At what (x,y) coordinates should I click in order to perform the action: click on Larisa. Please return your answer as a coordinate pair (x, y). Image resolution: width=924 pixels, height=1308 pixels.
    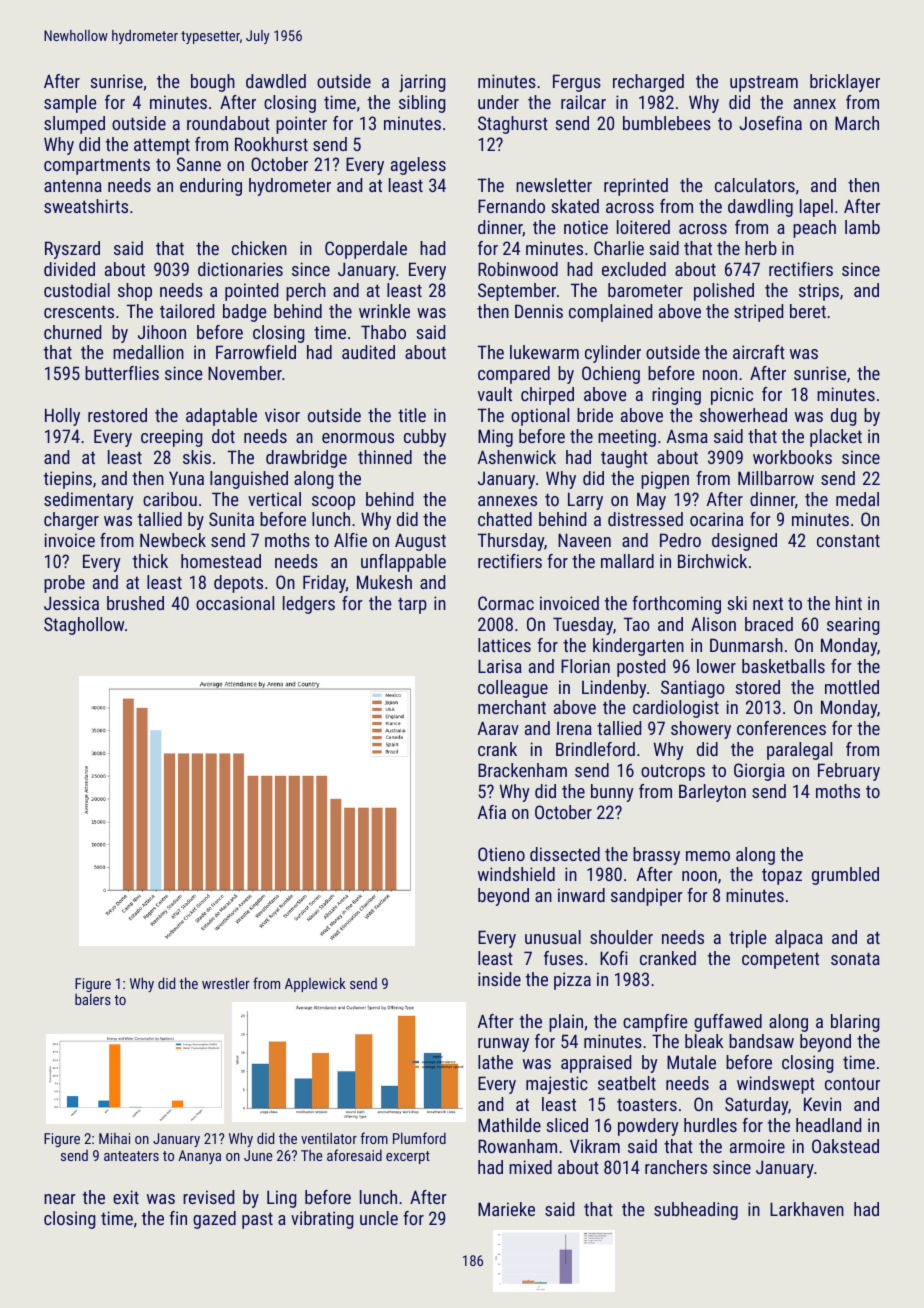
    Looking at the image, I should click on (500, 666).
